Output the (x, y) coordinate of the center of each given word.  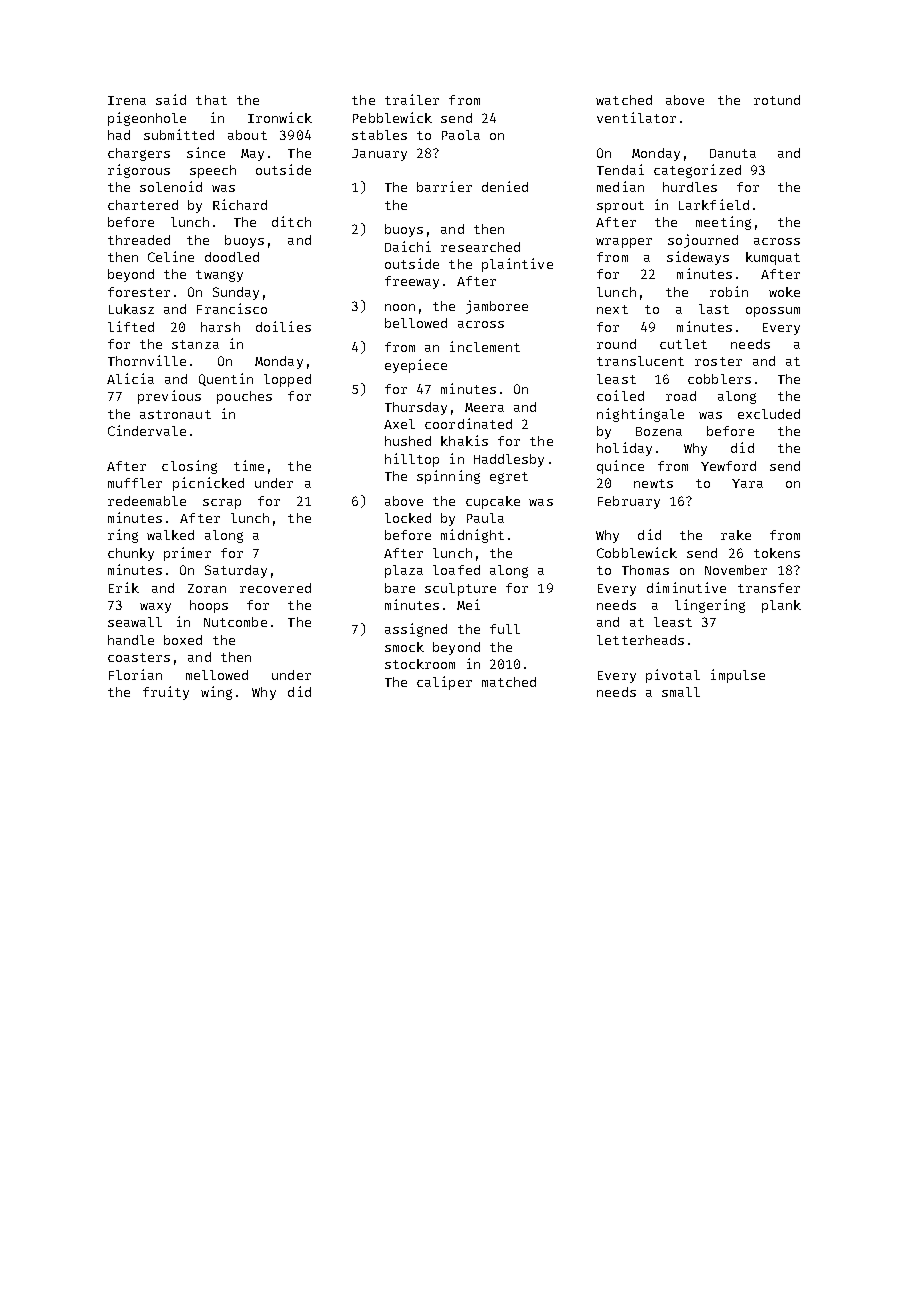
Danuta (733, 153)
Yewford (728, 466)
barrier (444, 186)
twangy (219, 276)
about (247, 135)
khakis (464, 440)
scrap (222, 504)
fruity (166, 693)
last (714, 309)
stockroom (420, 664)
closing (189, 467)
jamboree (497, 307)
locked (408, 518)
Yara (747, 483)
